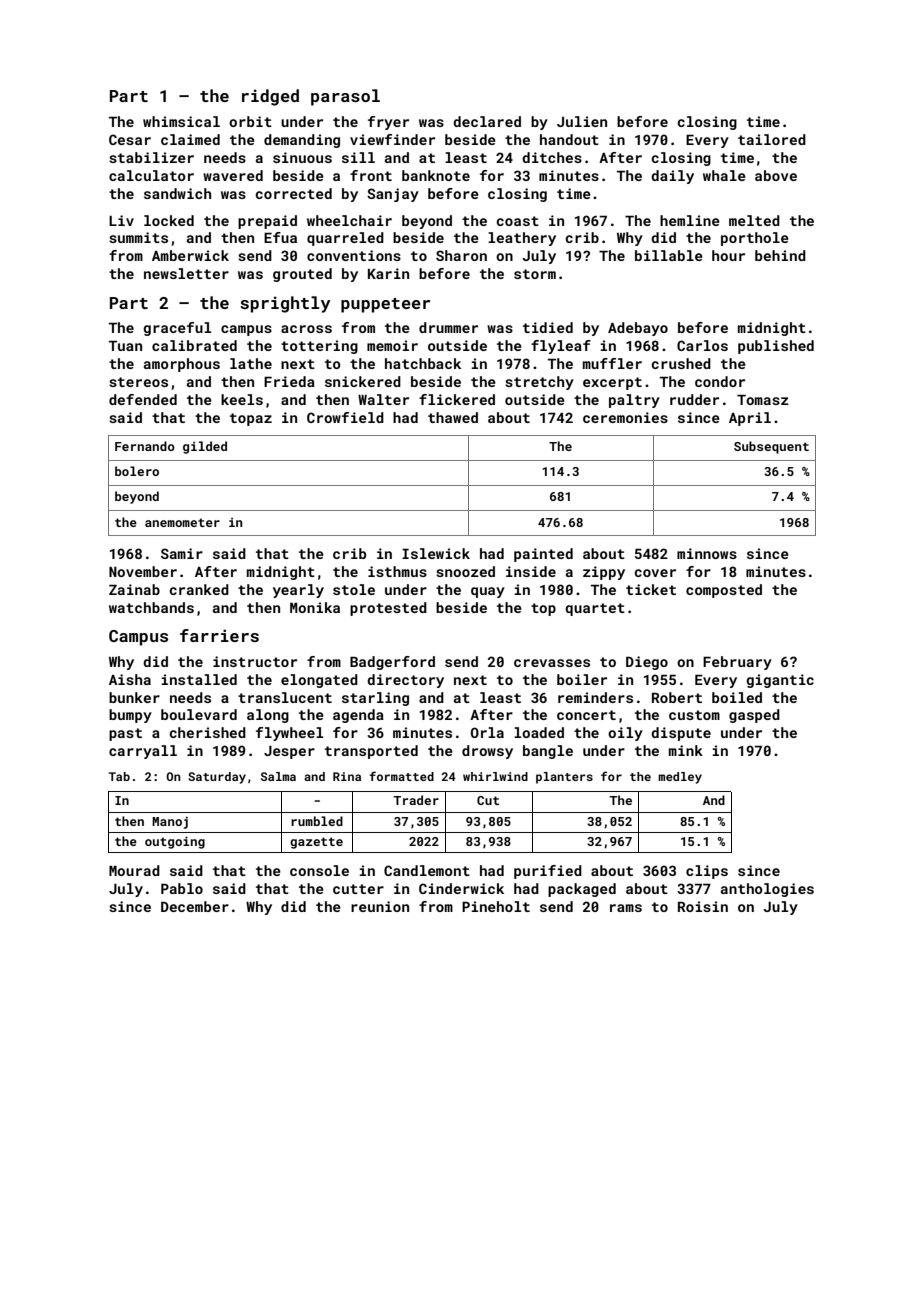  What do you see at coordinates (345, 97) in the page?
I see `parasol` at bounding box center [345, 97].
